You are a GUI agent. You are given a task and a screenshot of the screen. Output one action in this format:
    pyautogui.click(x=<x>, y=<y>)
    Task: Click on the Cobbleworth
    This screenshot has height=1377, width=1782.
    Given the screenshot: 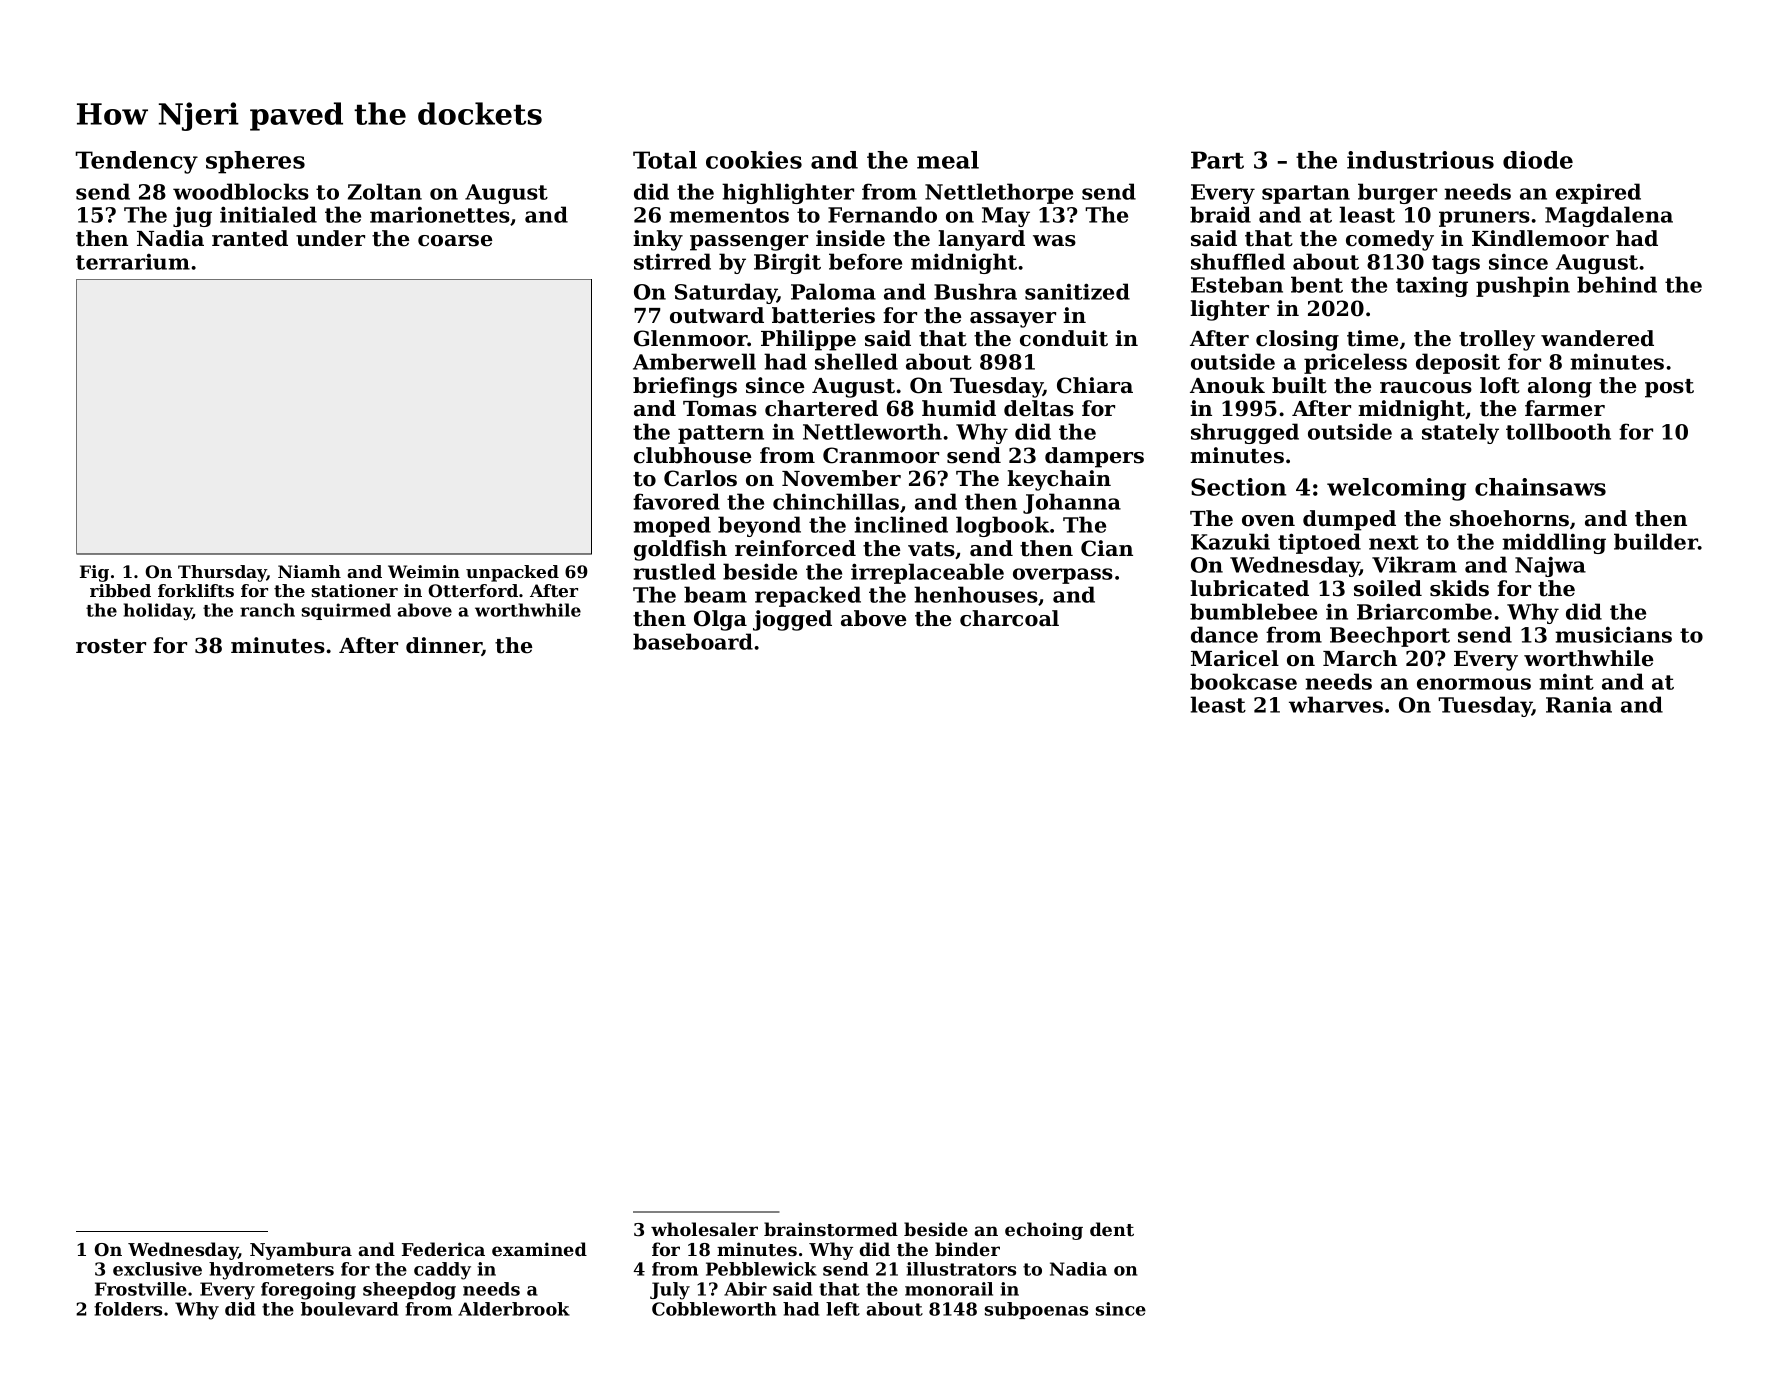 What is the action you would take?
    pyautogui.click(x=714, y=1309)
